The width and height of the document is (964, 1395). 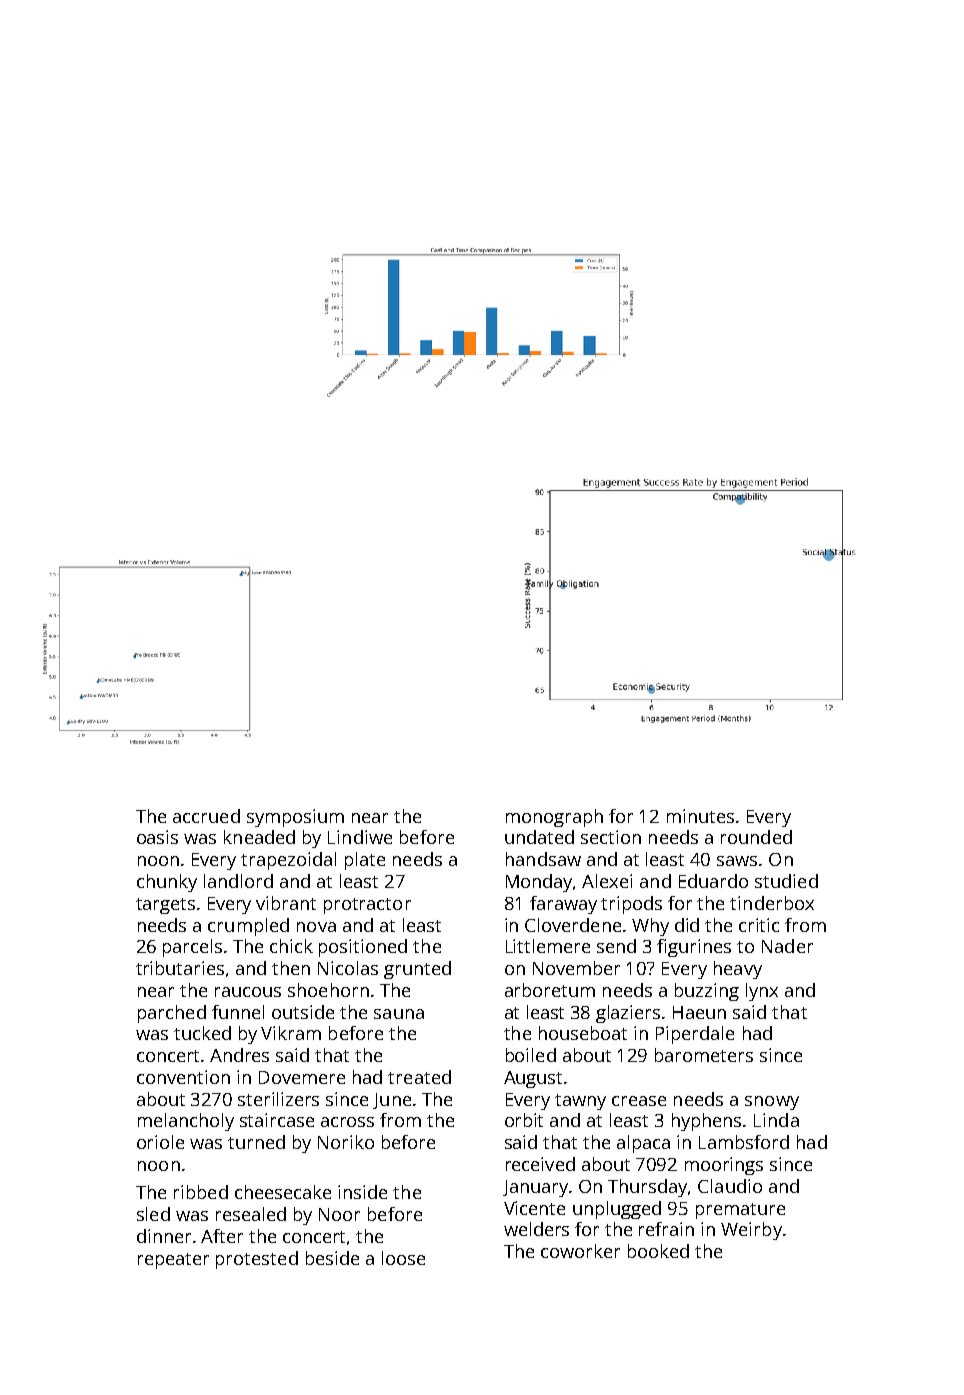 What do you see at coordinates (704, 1055) in the document?
I see `barometers` at bounding box center [704, 1055].
